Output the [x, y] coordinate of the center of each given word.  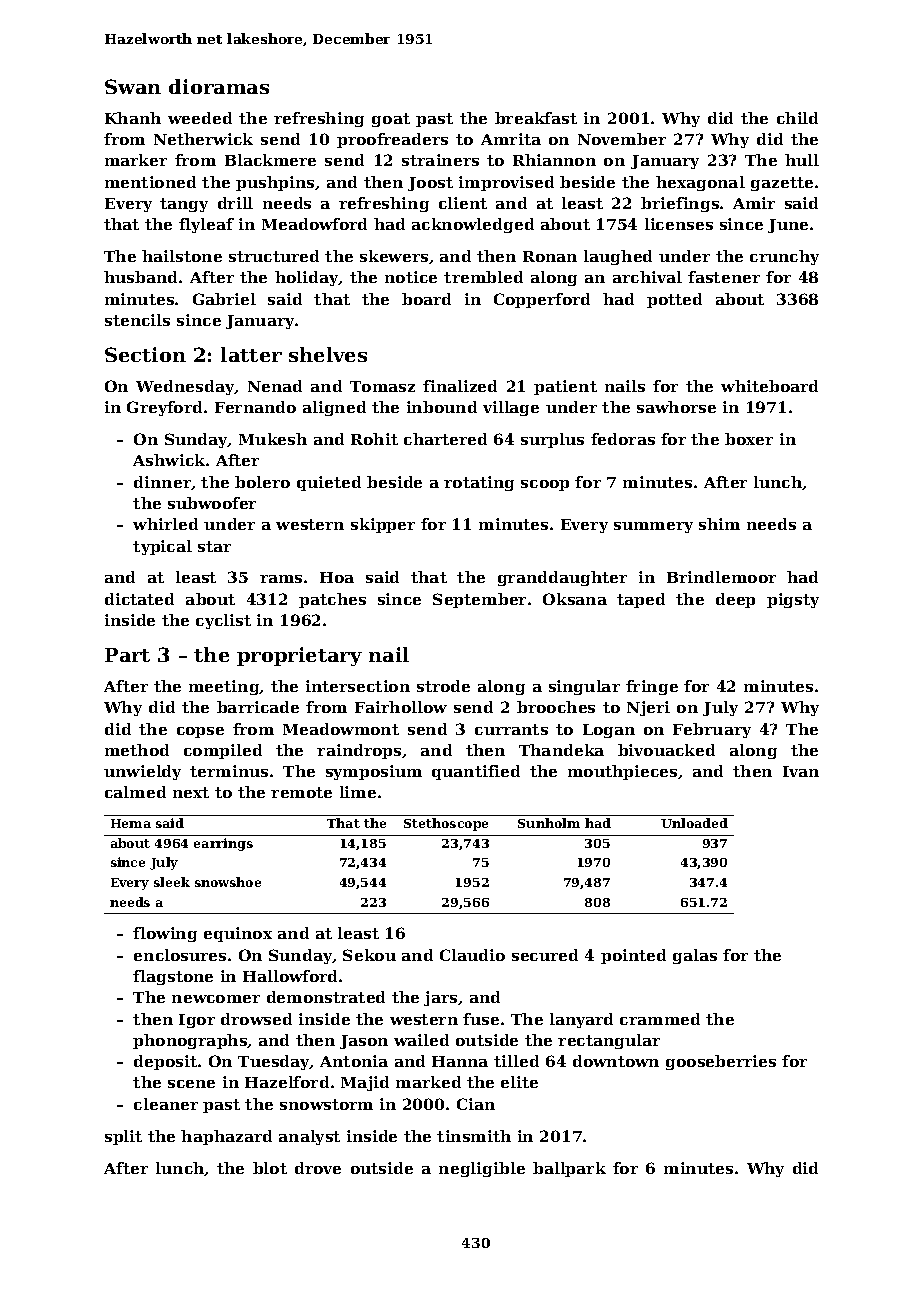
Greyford [164, 408]
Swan [133, 86]
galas [695, 956]
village [511, 408]
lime [358, 792]
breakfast [536, 118]
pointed [633, 956]
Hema [131, 823]
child [797, 118]
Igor [197, 1021]
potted [674, 300]
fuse [481, 1019]
